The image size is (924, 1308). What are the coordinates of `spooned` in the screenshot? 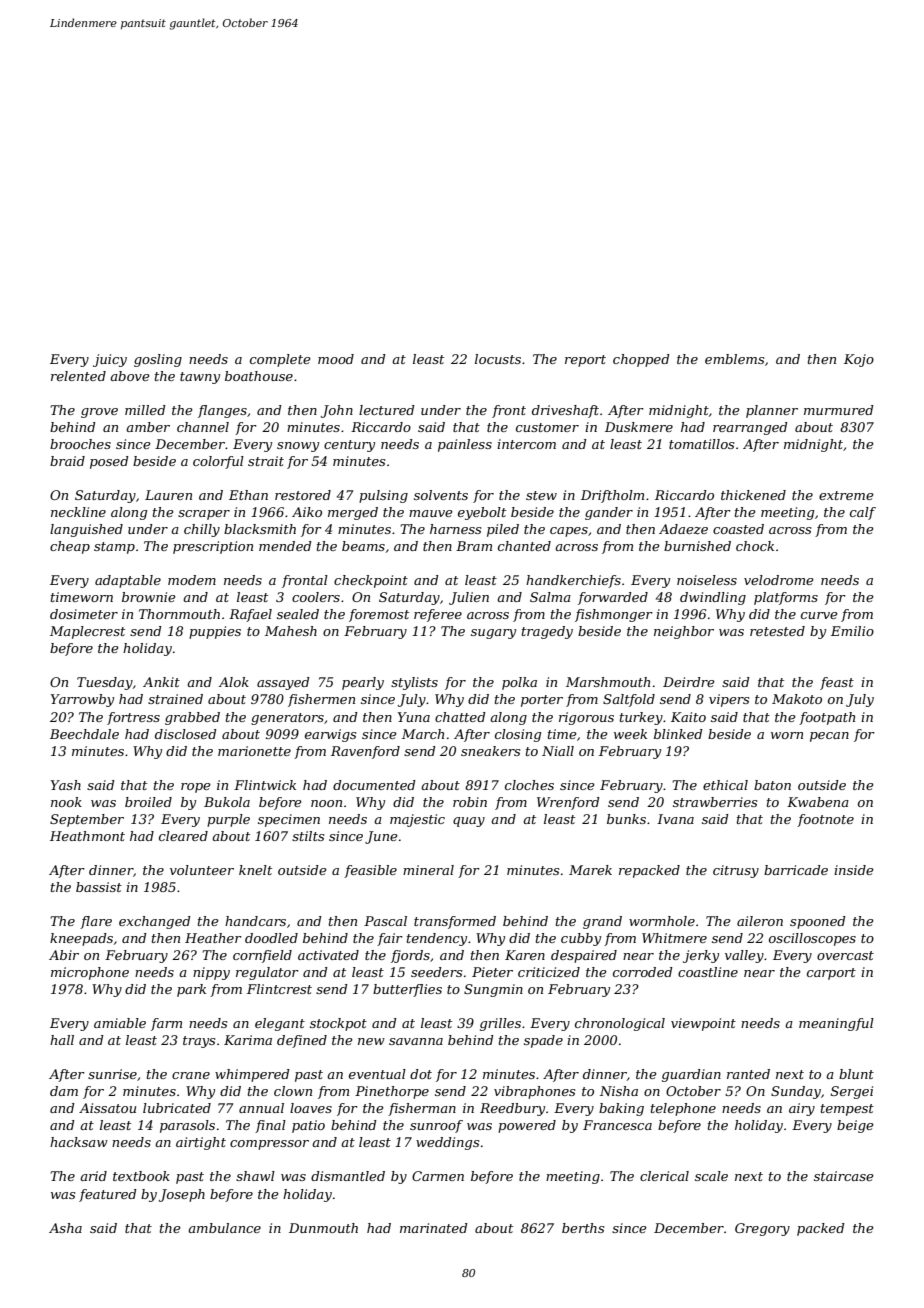 It's located at (818, 922).
